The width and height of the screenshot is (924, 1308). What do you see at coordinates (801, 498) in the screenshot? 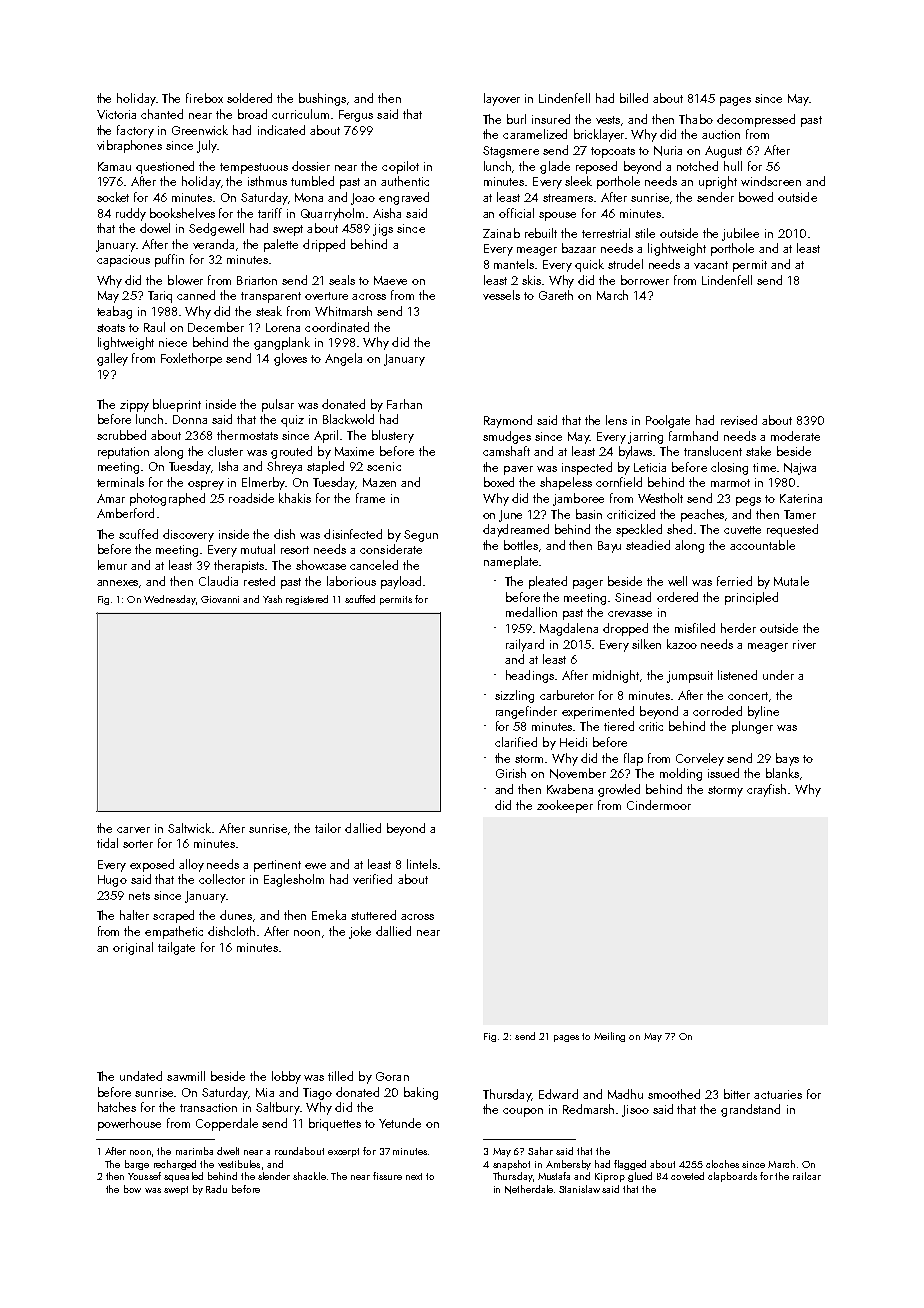
I see `Katerina` at bounding box center [801, 498].
